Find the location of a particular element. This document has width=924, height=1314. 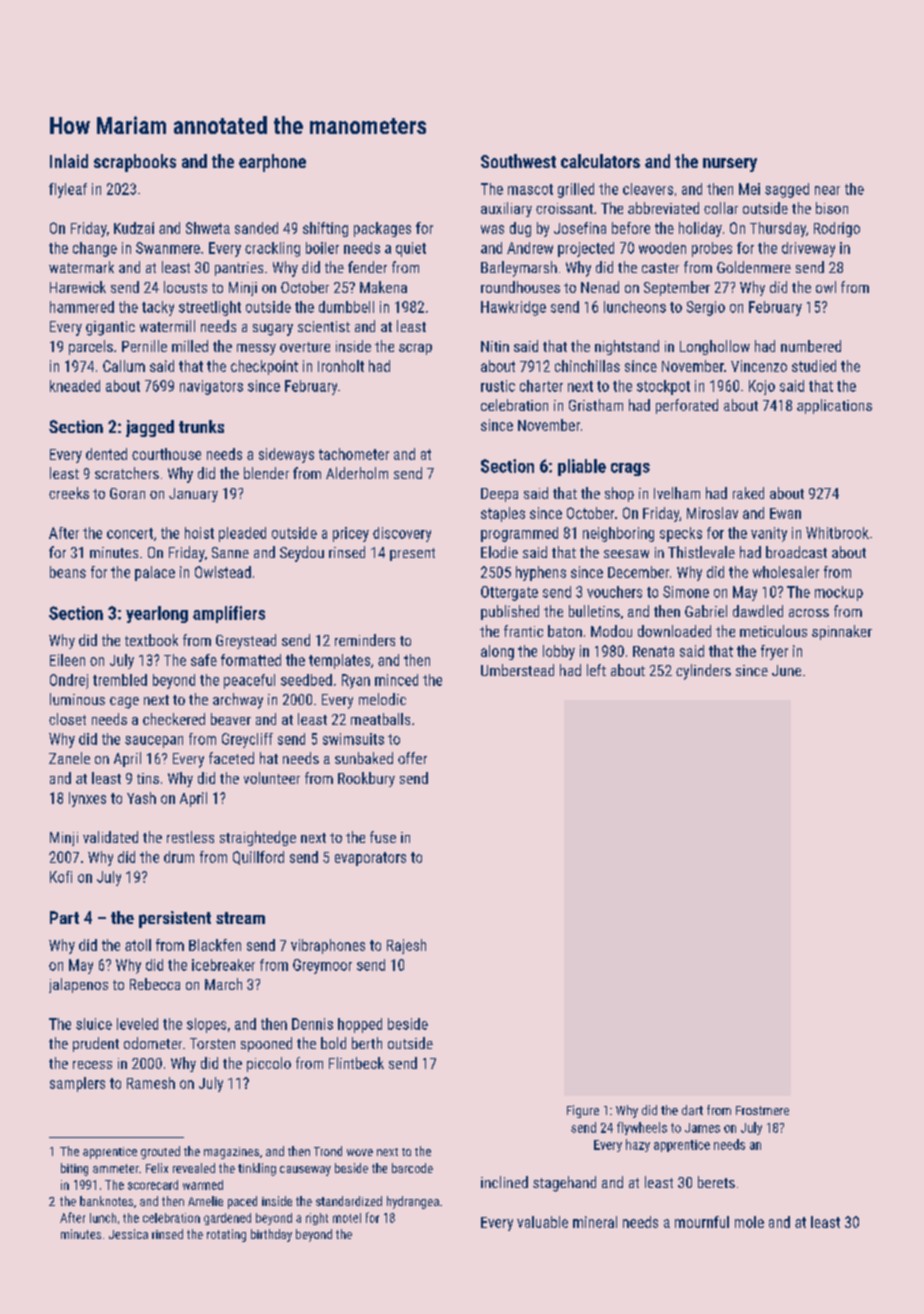

biting is located at coordinates (74, 1169).
